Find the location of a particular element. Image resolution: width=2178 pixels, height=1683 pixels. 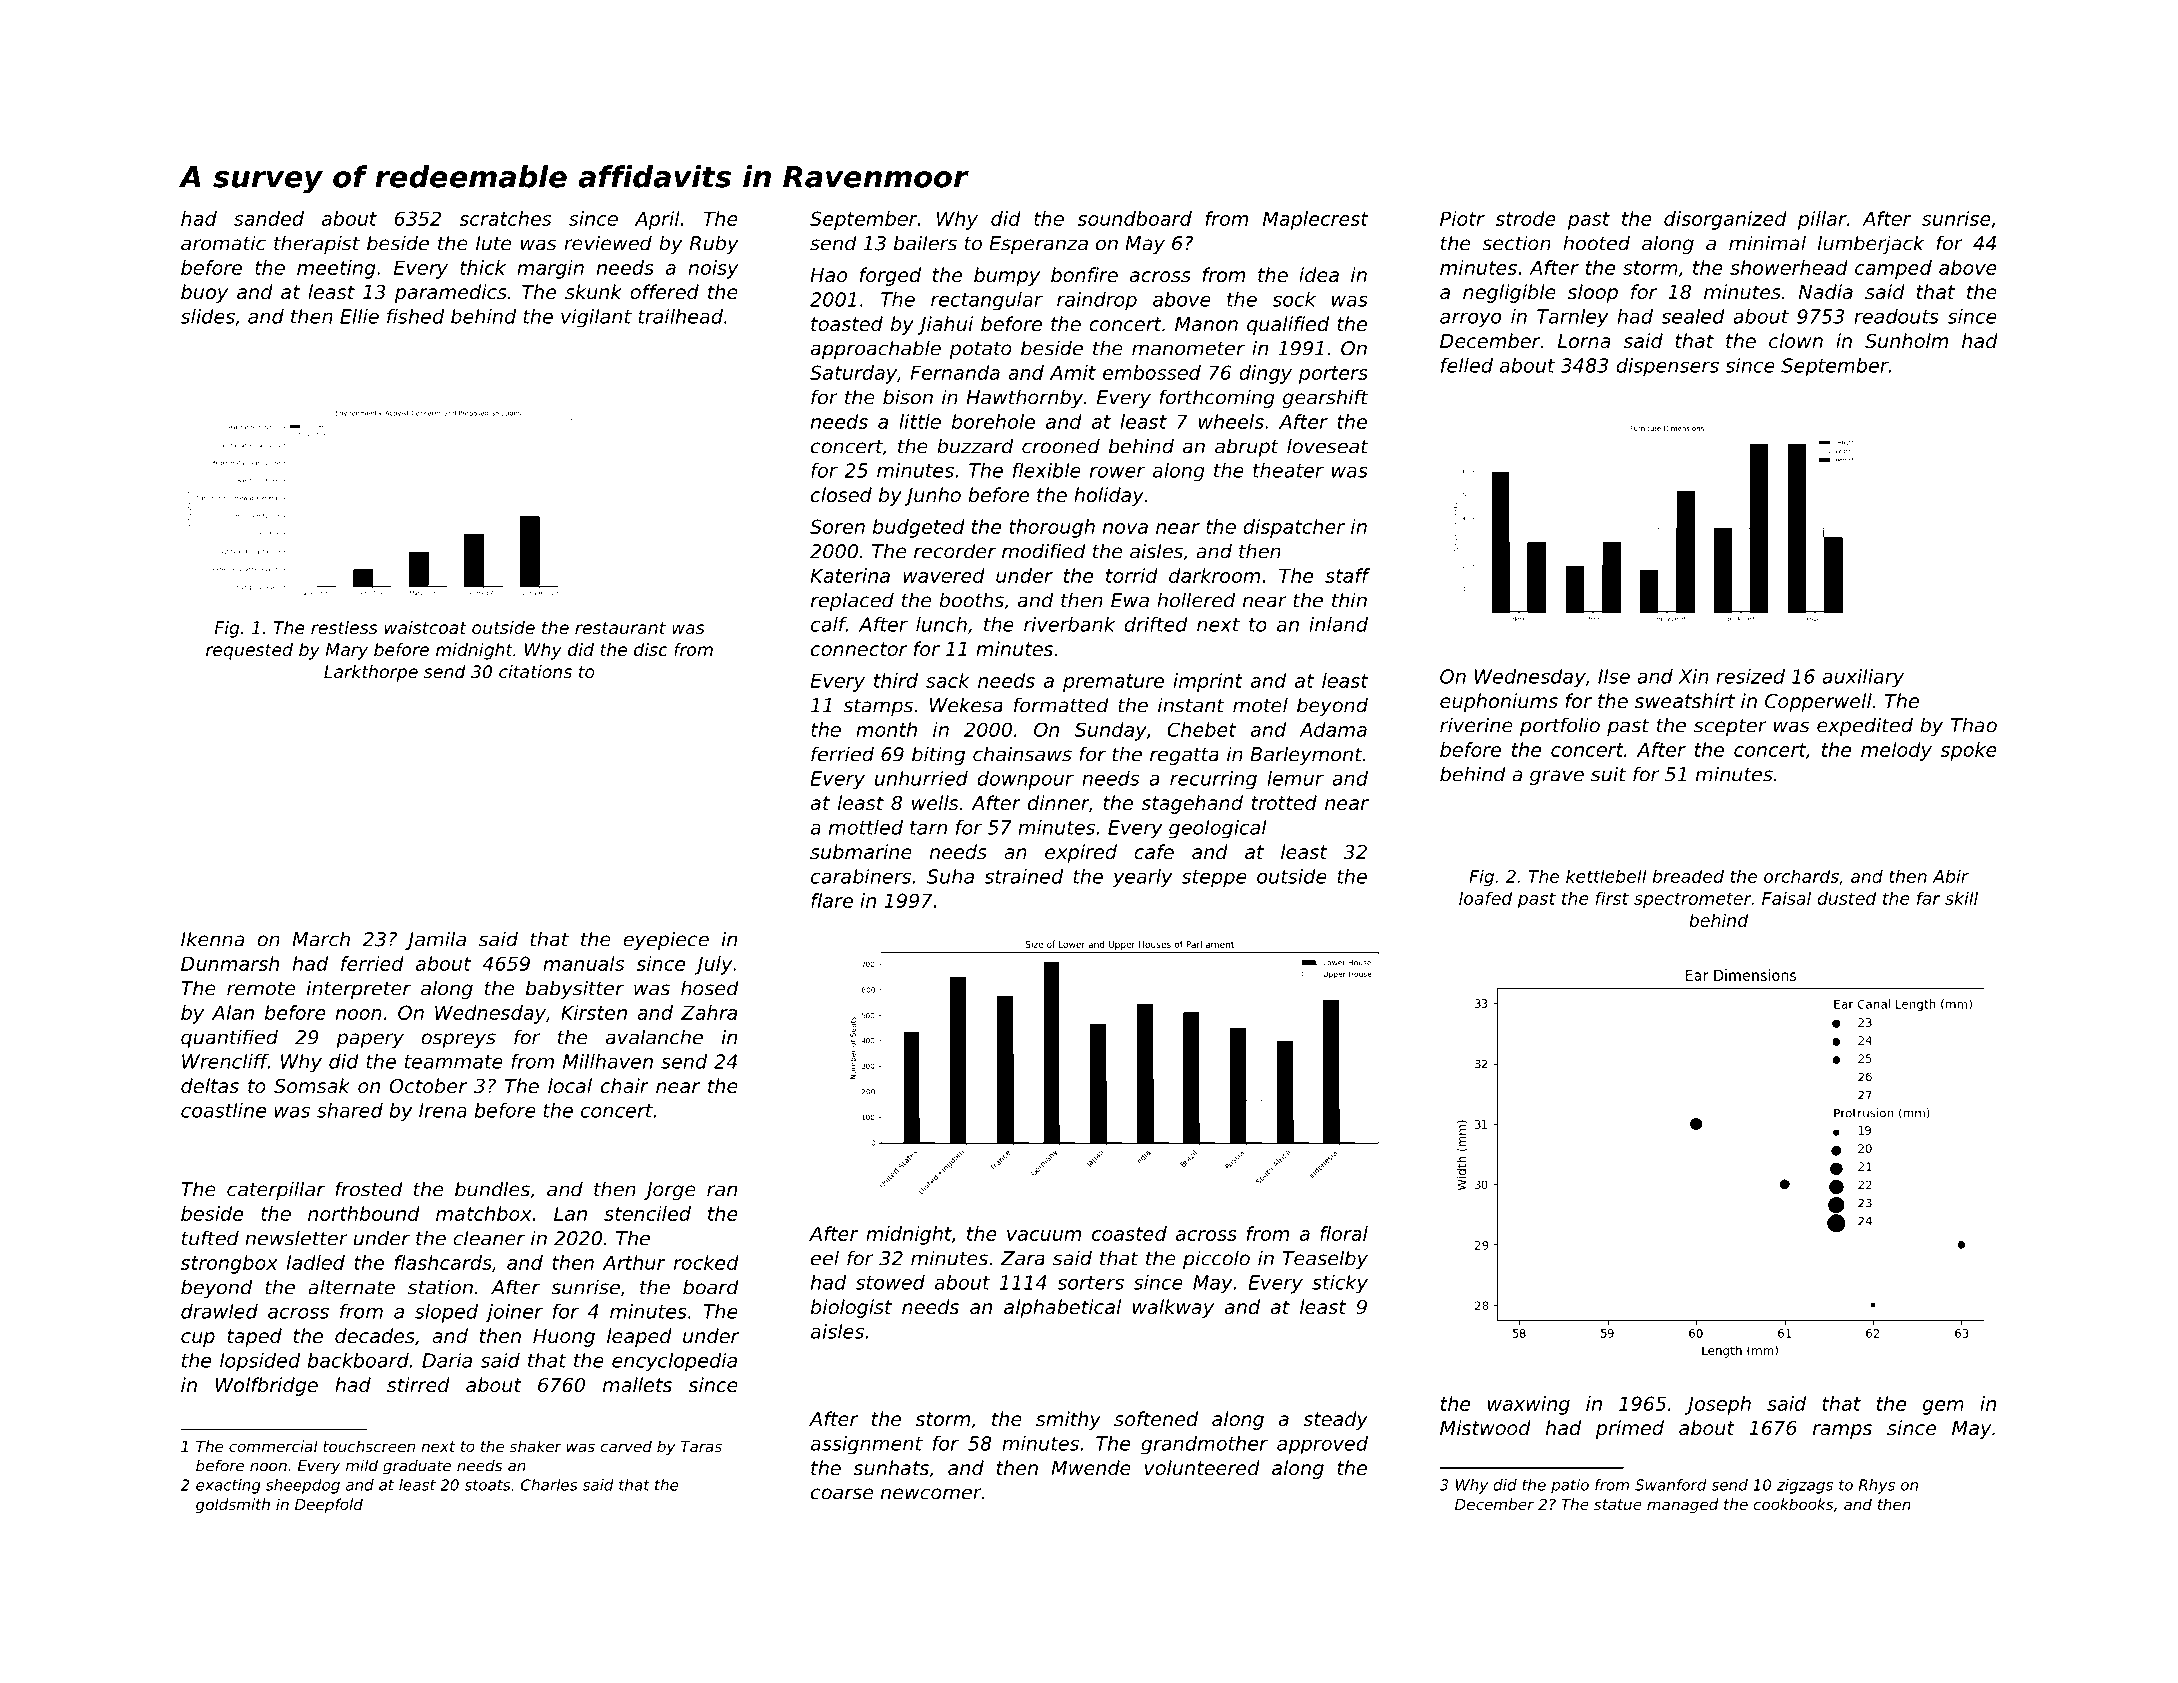

Maplecrest is located at coordinates (1315, 220).
